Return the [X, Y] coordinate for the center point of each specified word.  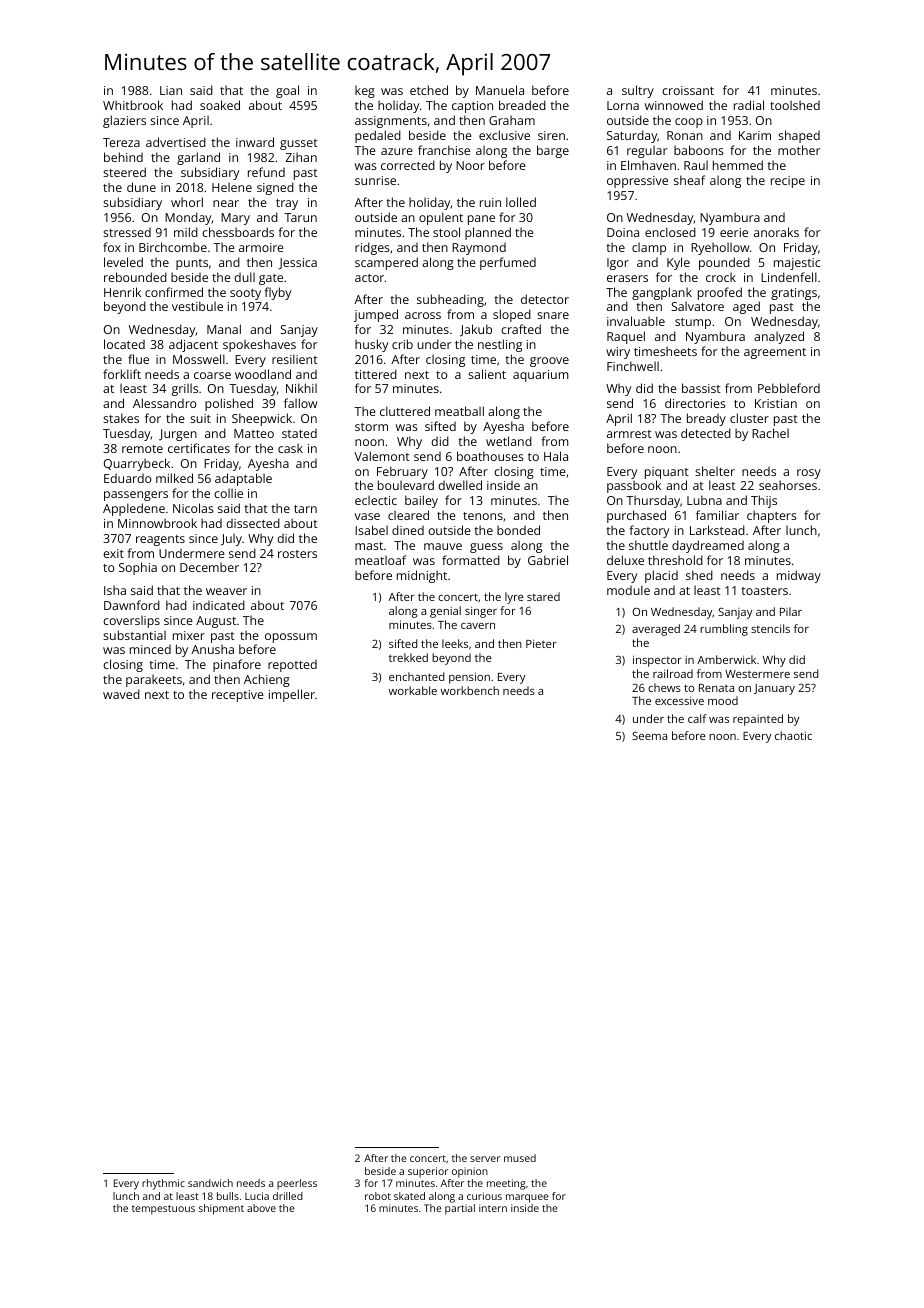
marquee [527, 1198]
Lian [171, 90]
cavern [478, 626]
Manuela [500, 90]
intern [493, 1208]
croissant [688, 90]
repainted [758, 720]
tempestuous [163, 1210]
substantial [134, 635]
